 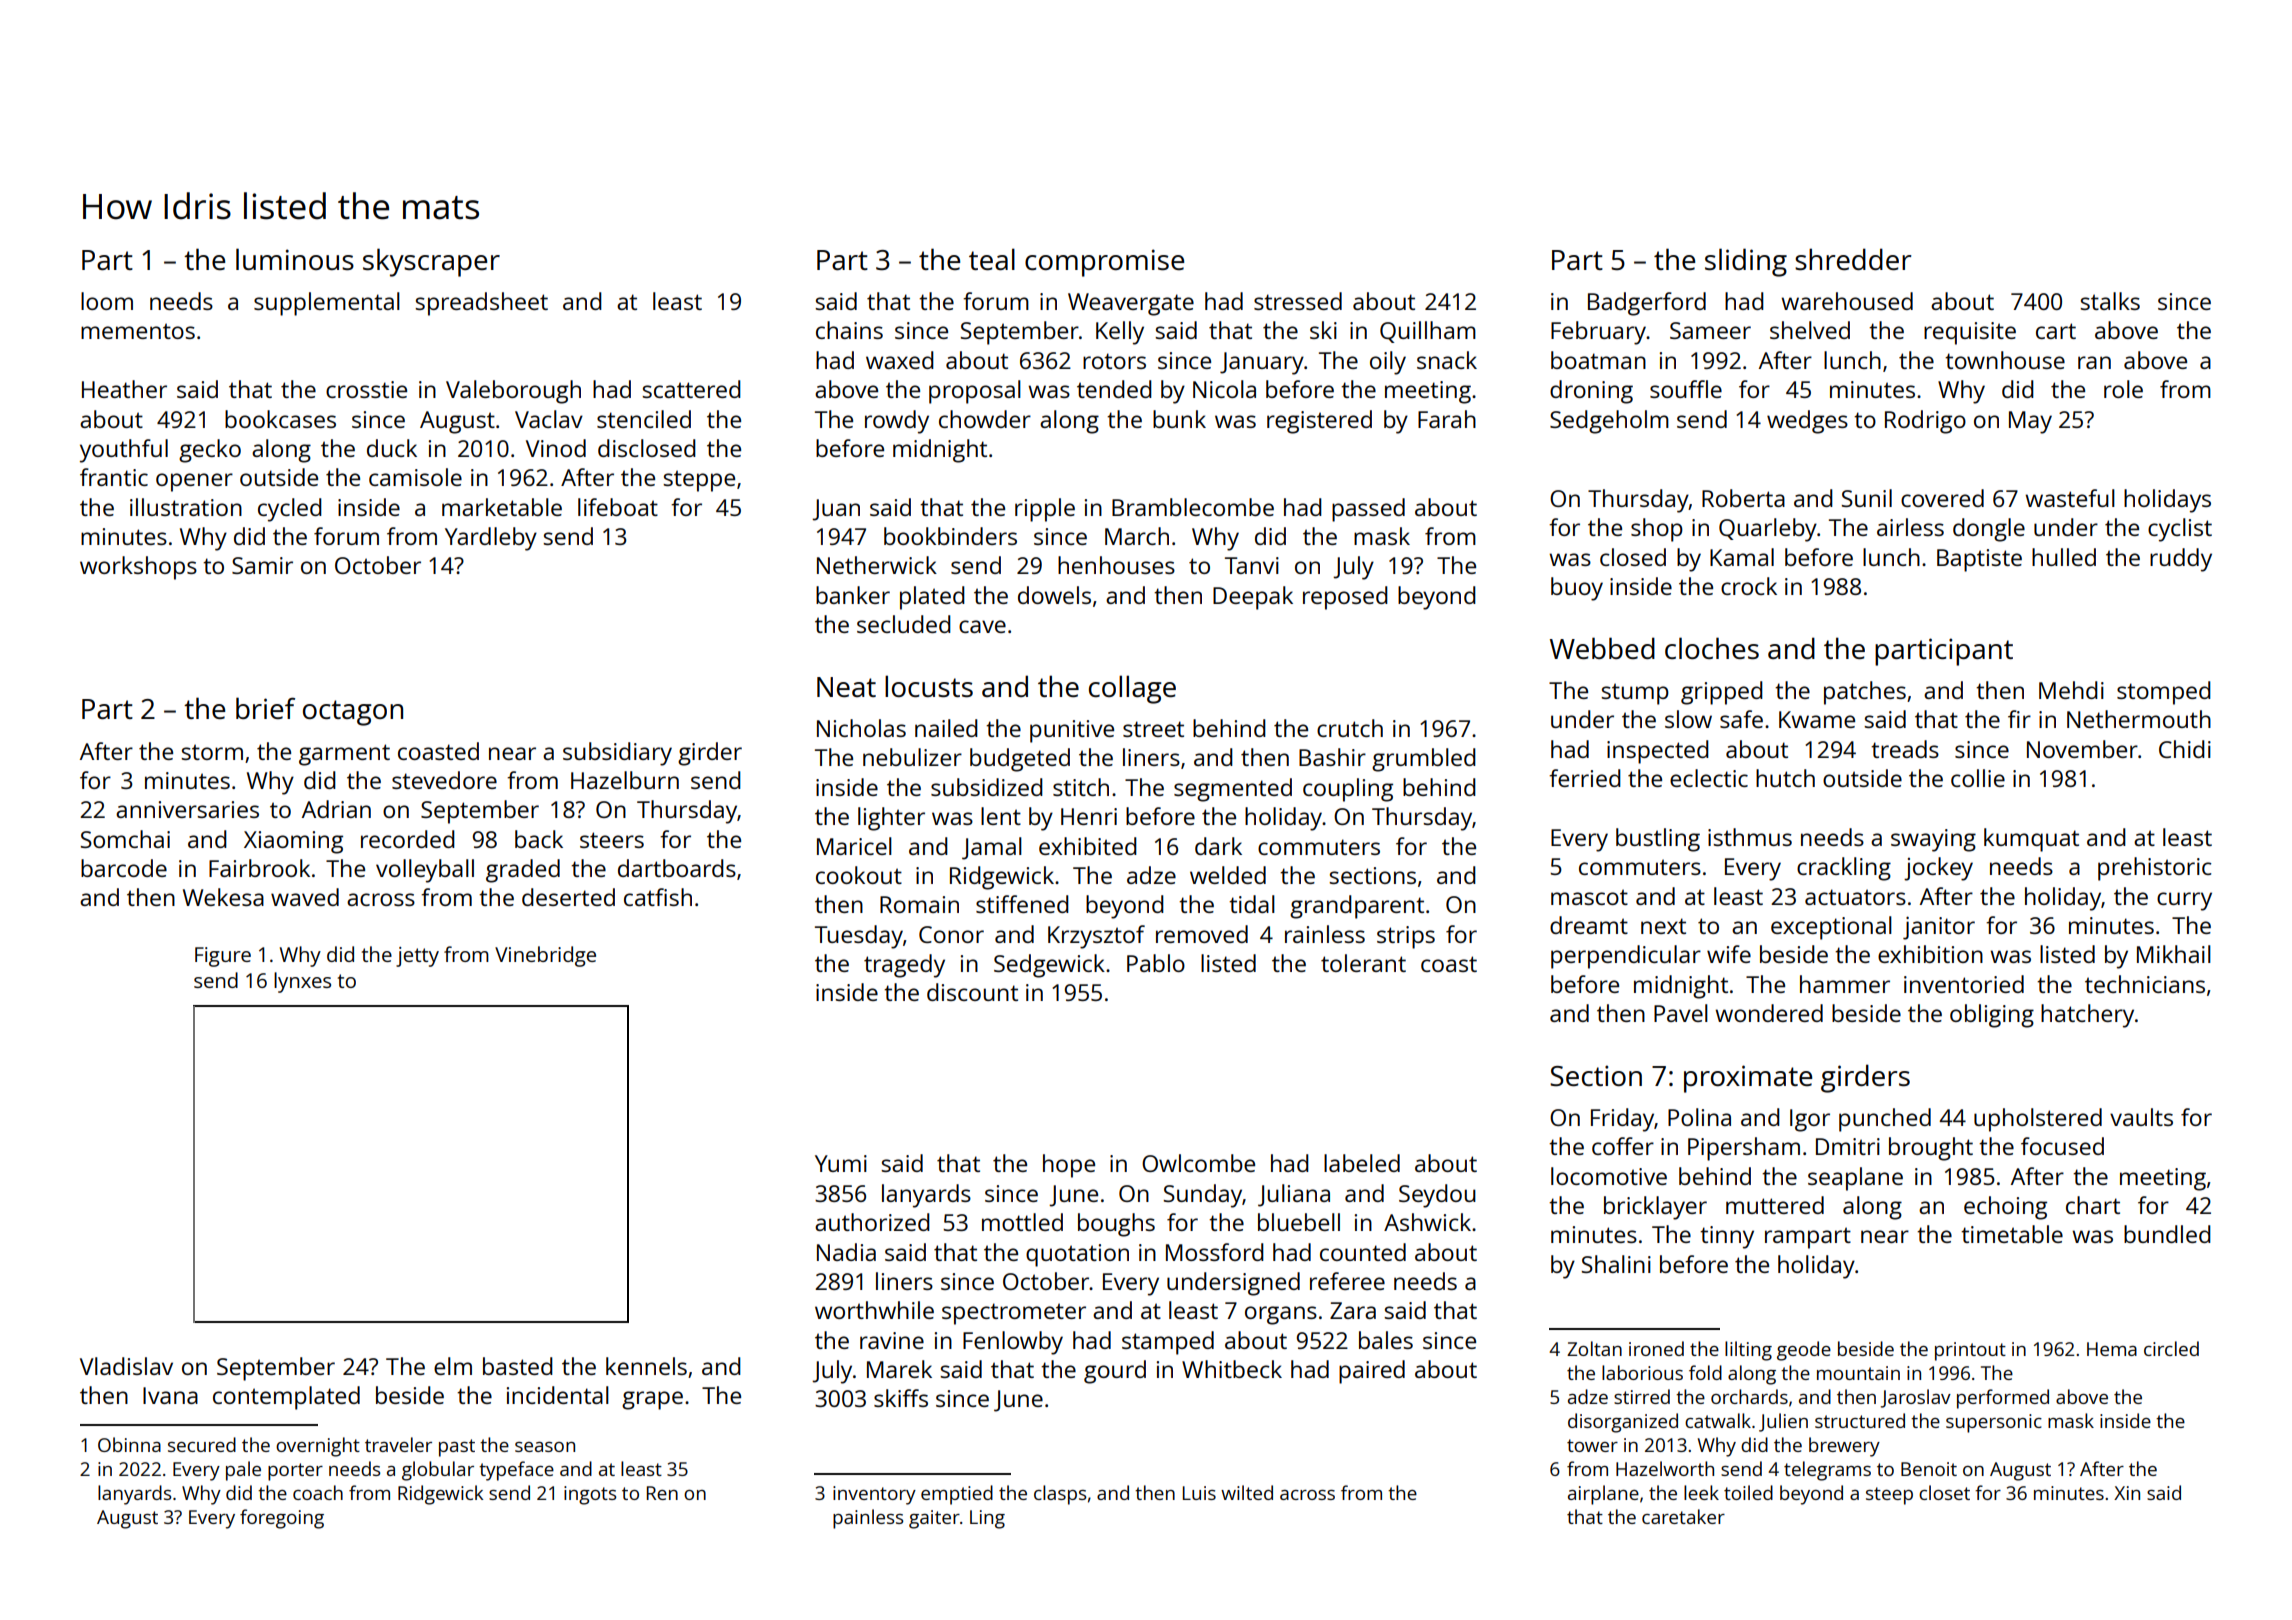 I want to click on teal, so click(x=992, y=259).
